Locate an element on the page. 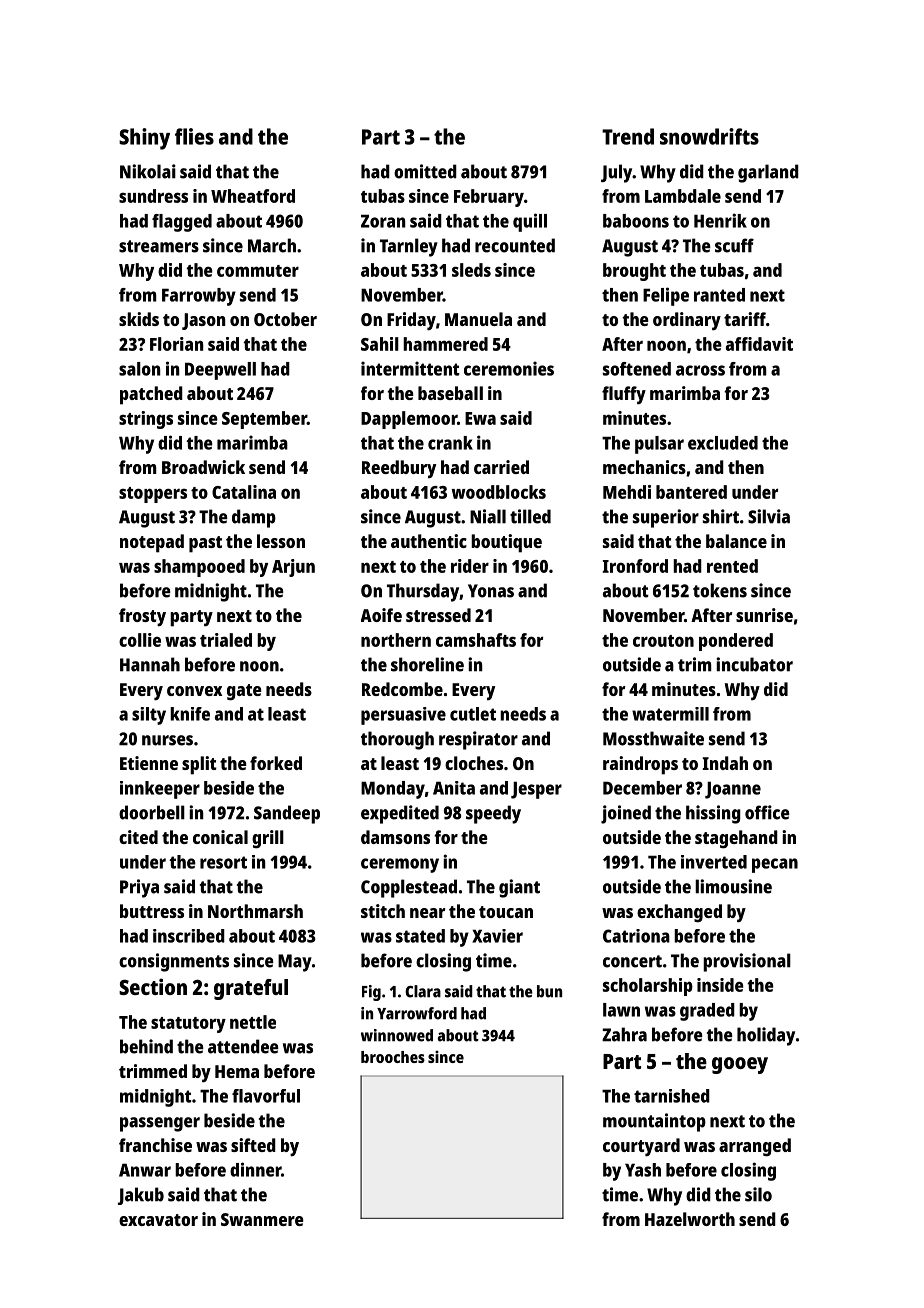 The width and height of the image is (924, 1308). speedy is located at coordinates (493, 814).
